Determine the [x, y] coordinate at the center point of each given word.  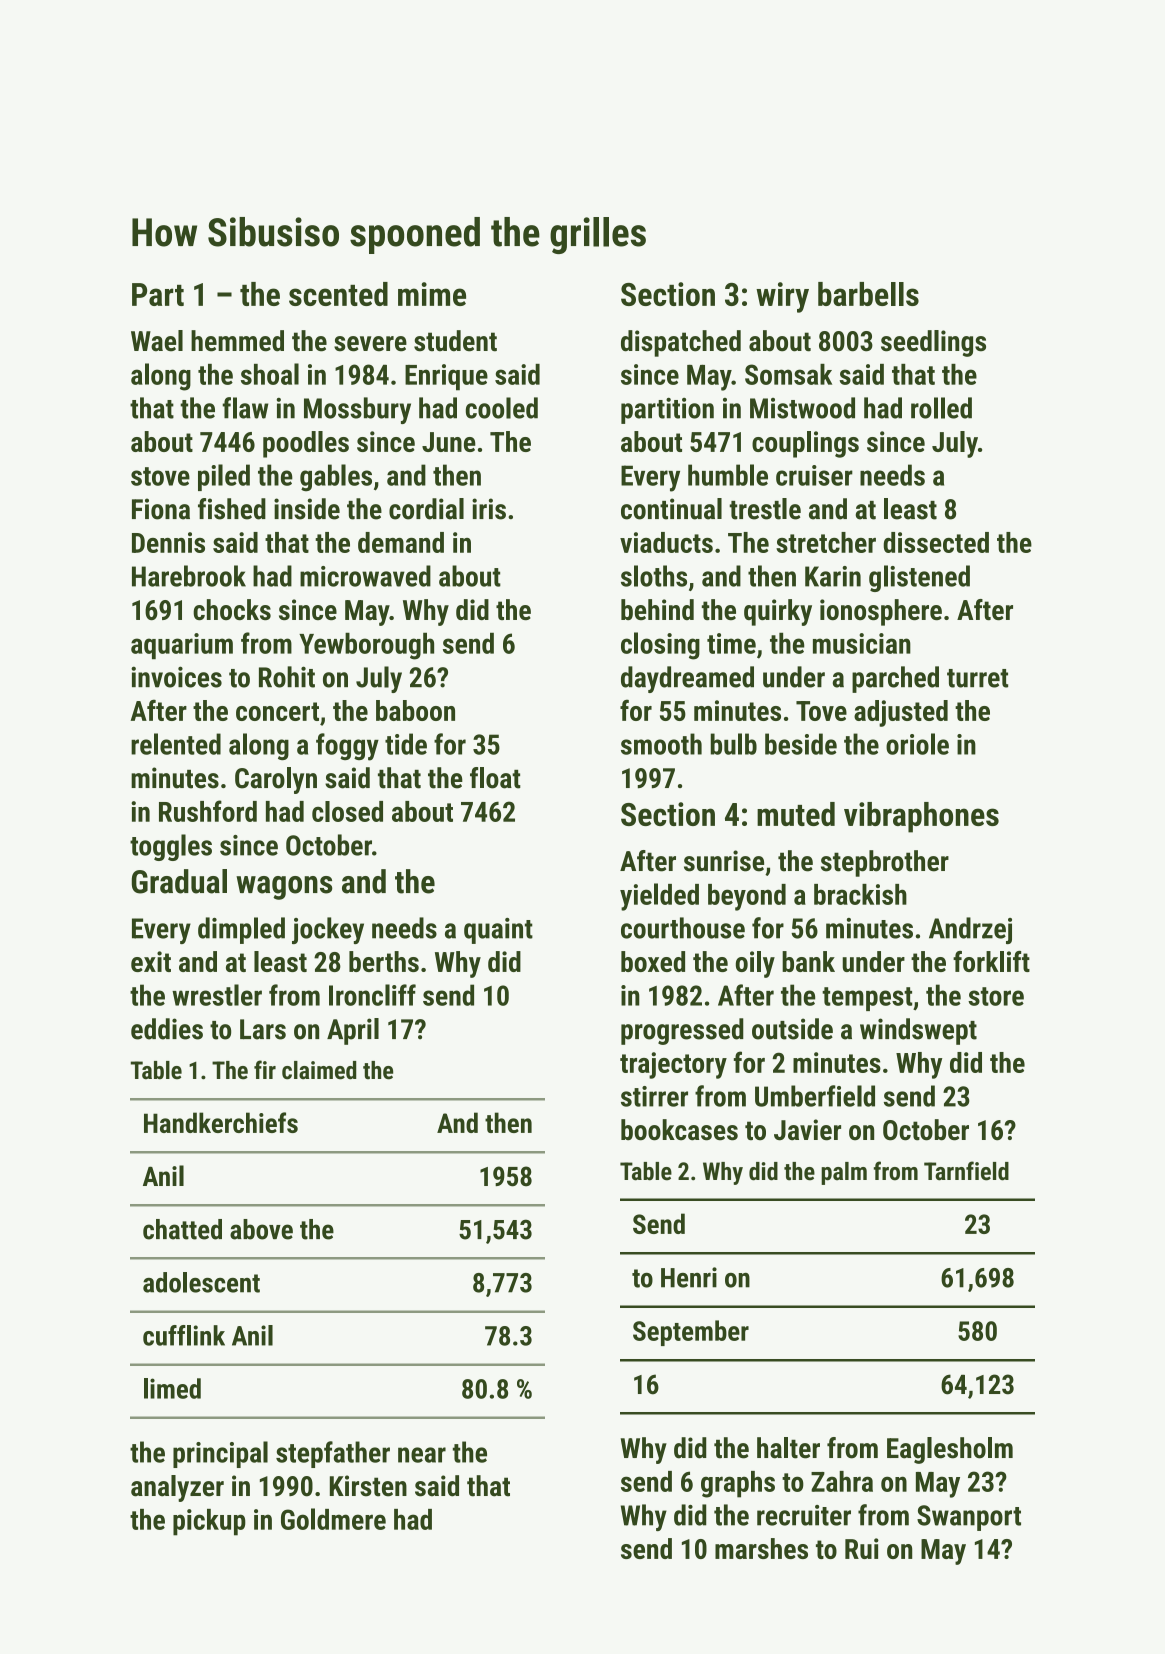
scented [338, 294]
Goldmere [333, 1519]
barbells [868, 294]
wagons [284, 888]
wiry [782, 297]
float [495, 778]
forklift [991, 961]
